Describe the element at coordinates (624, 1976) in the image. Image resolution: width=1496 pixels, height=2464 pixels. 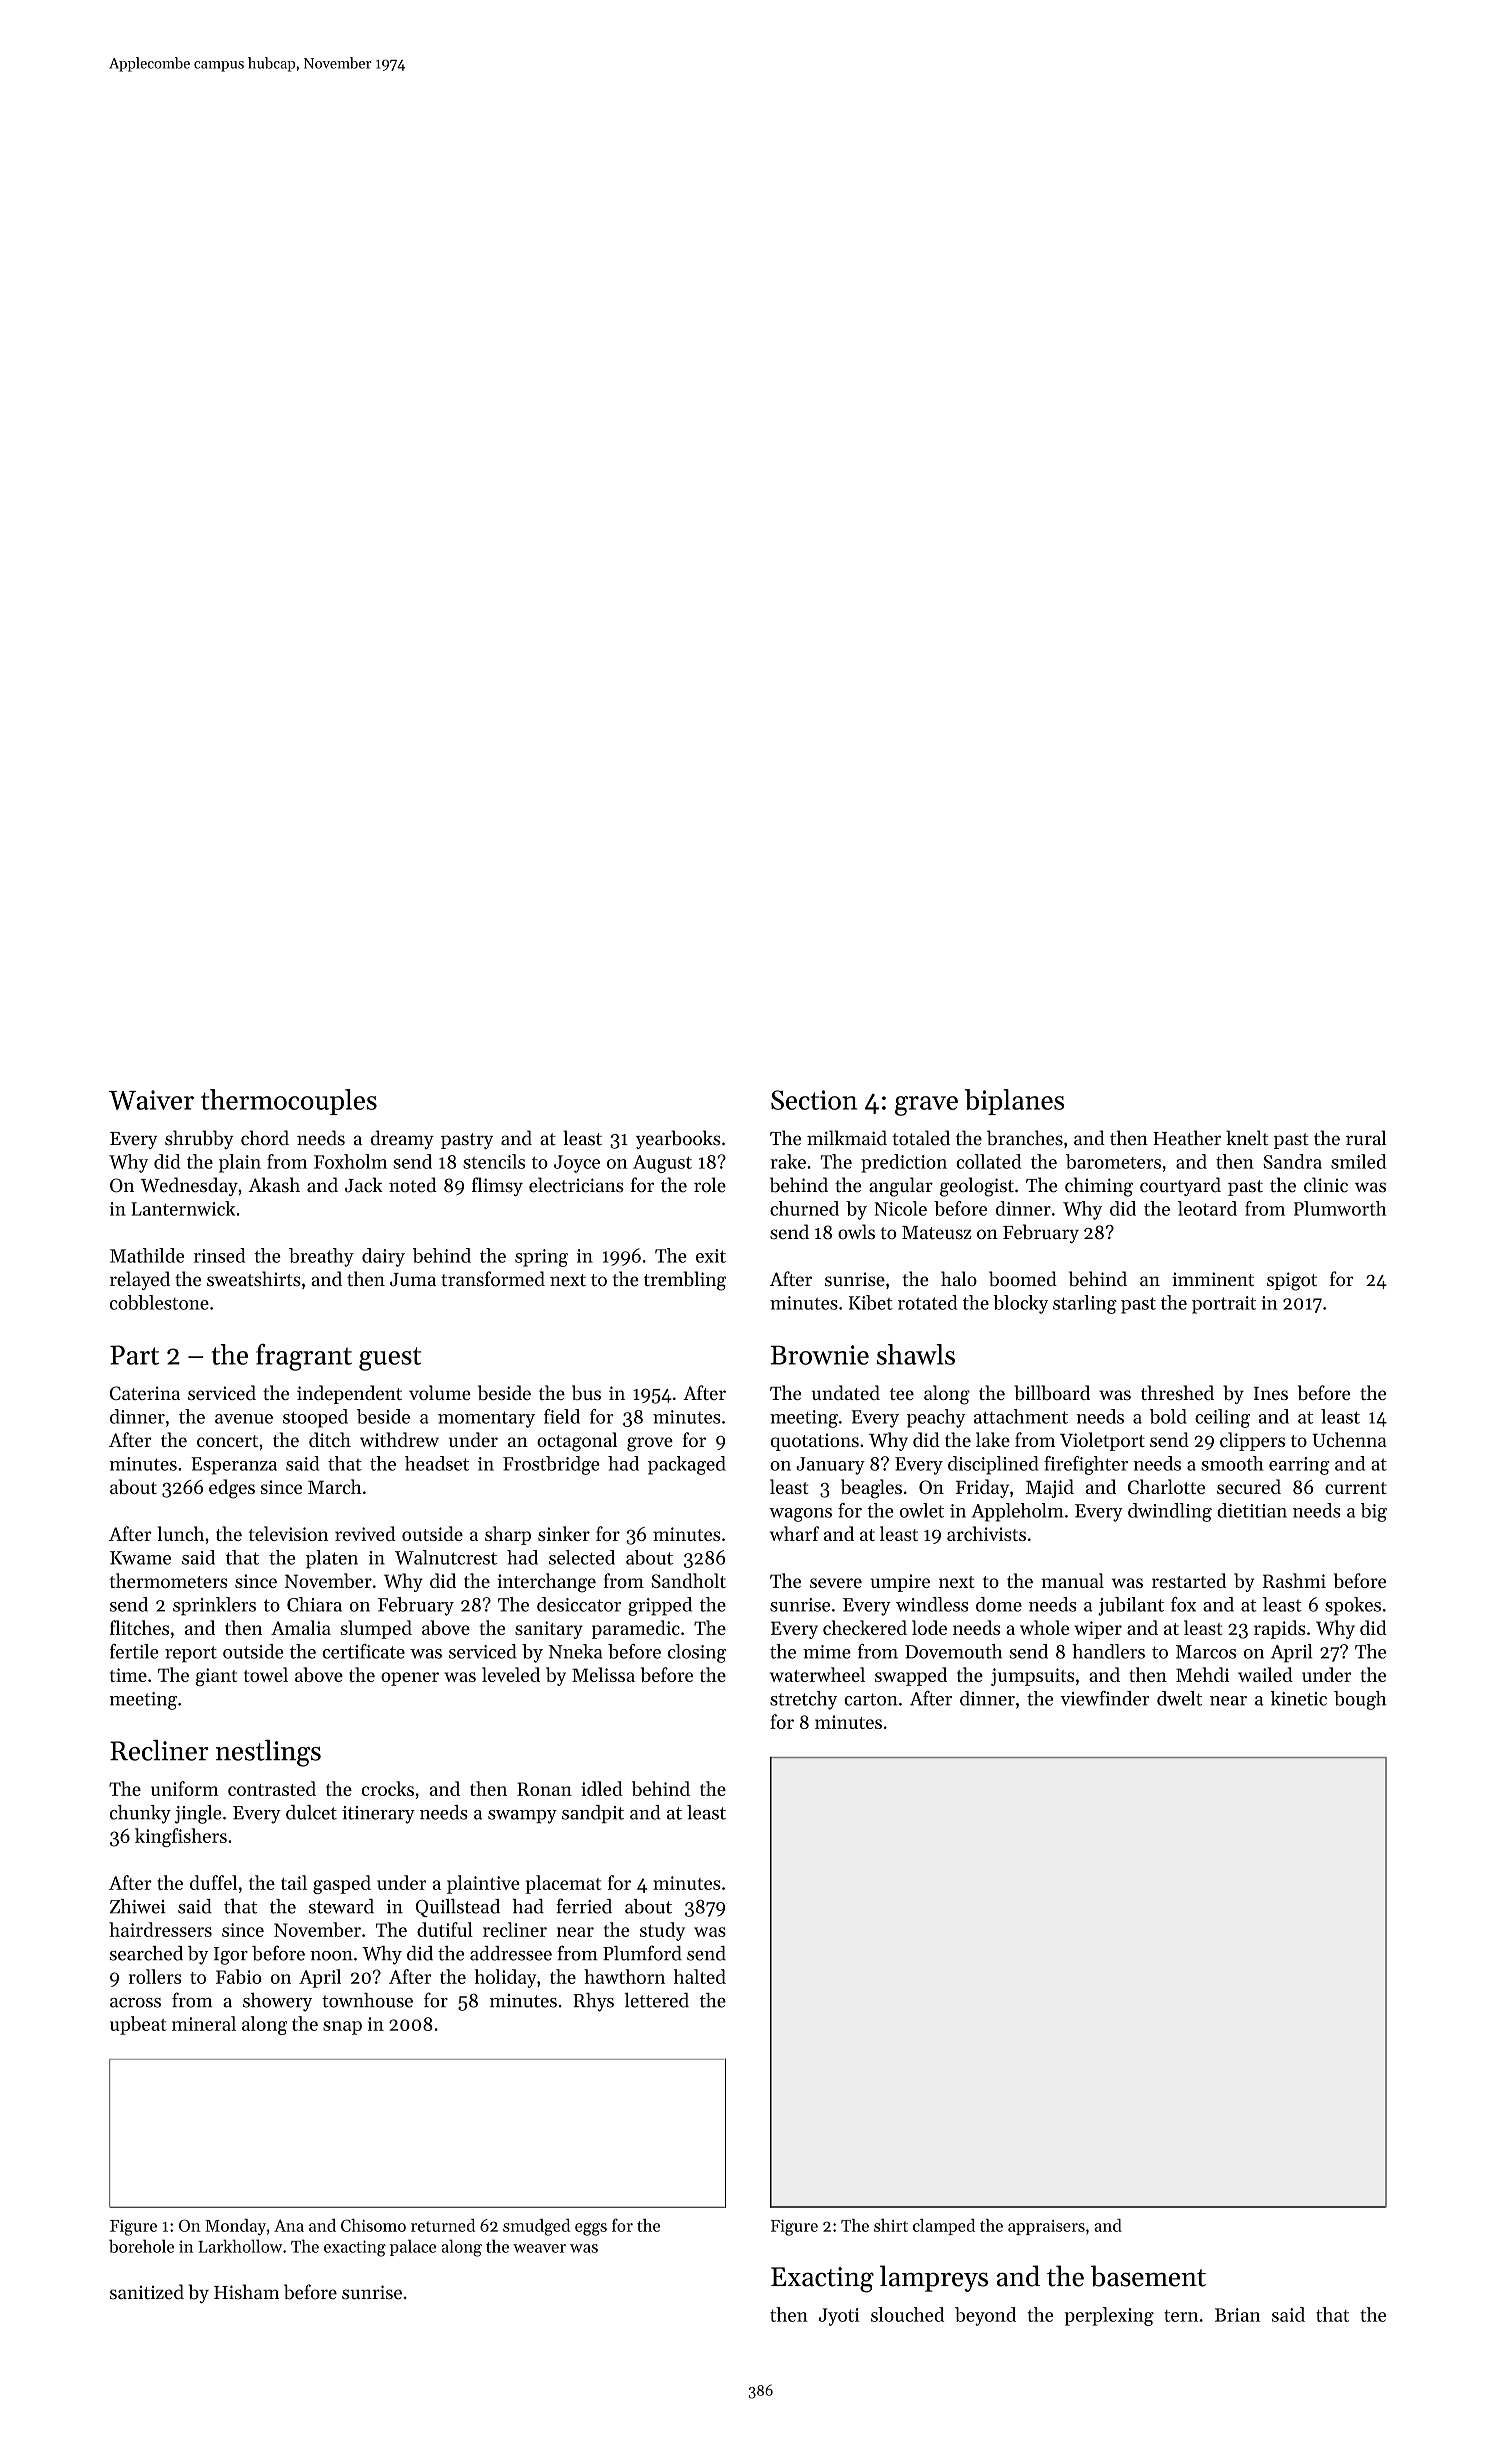
I see `hawthorn` at that location.
